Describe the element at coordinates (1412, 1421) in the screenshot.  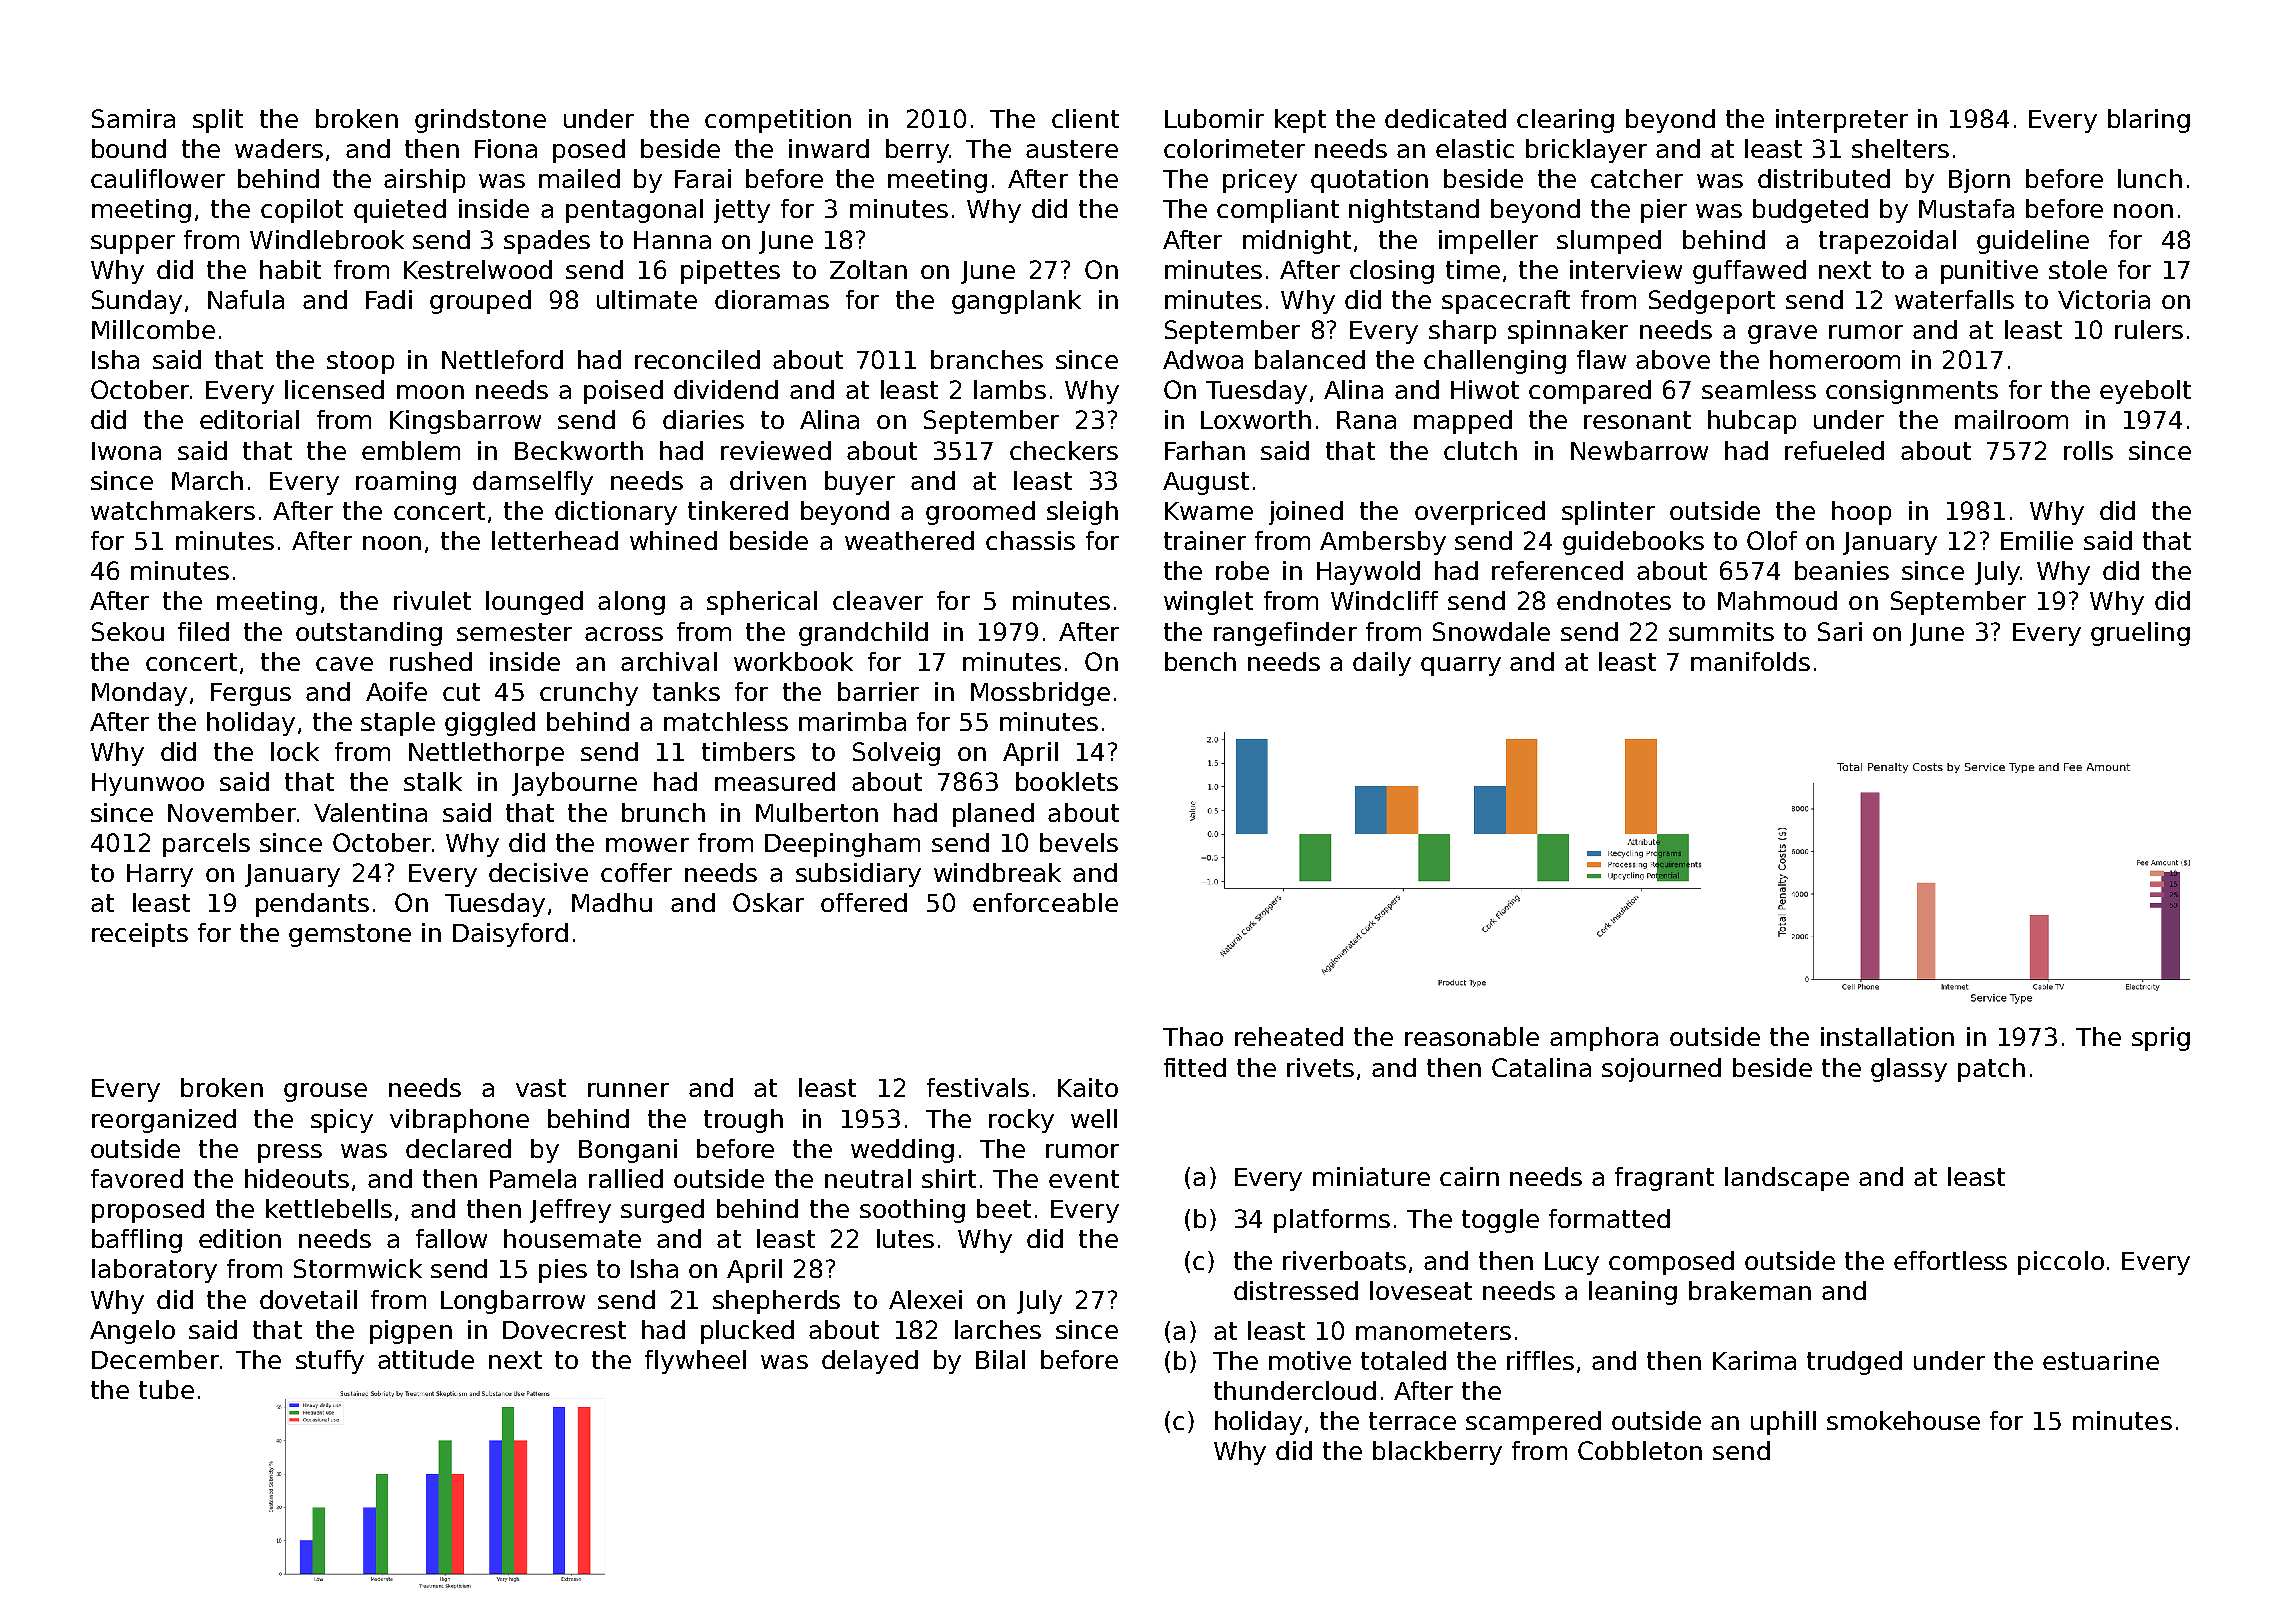
I see `terrace` at that location.
